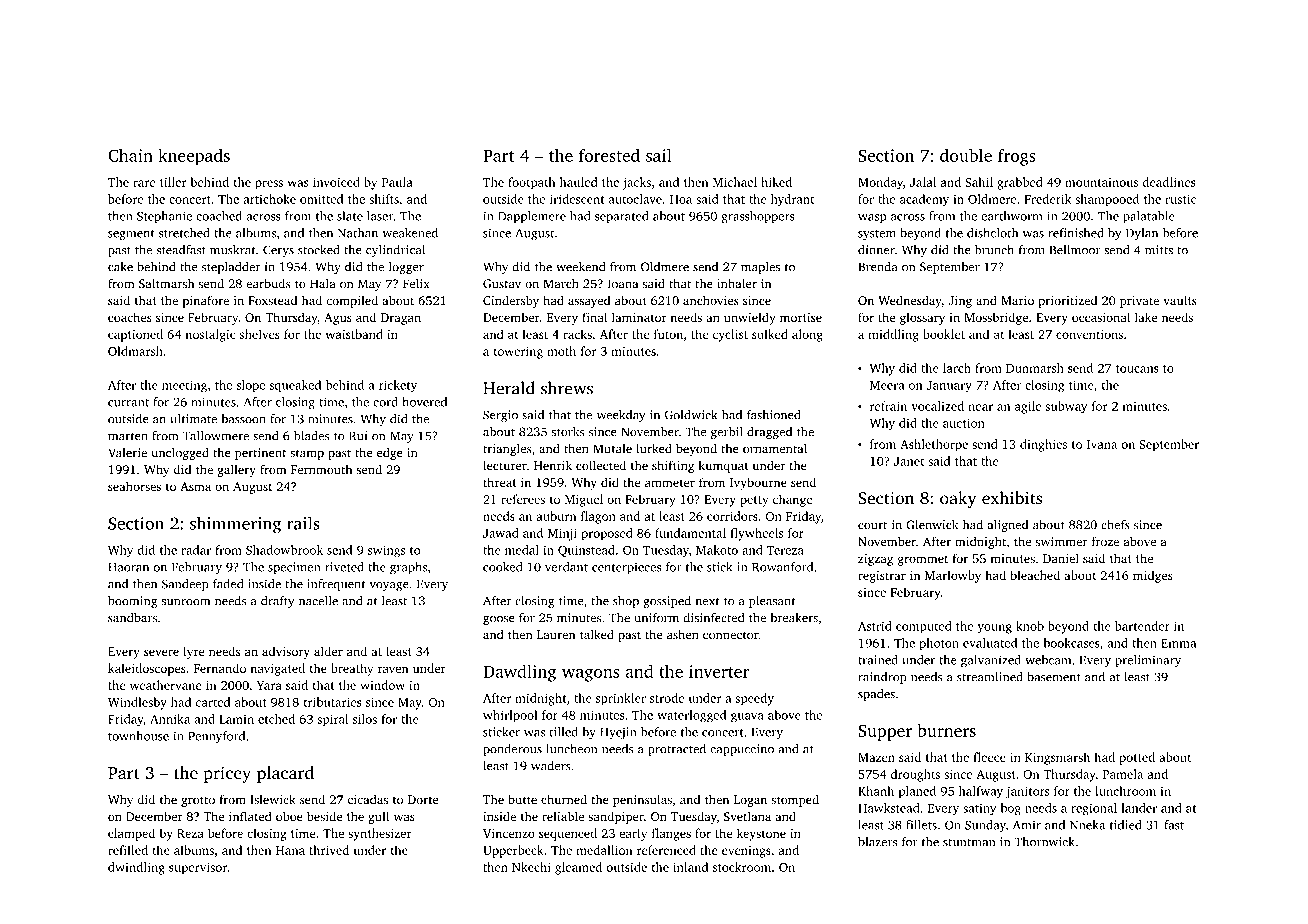 This screenshot has height=924, width=1308. Describe the element at coordinates (501, 533) in the screenshot. I see `Jawad` at that location.
